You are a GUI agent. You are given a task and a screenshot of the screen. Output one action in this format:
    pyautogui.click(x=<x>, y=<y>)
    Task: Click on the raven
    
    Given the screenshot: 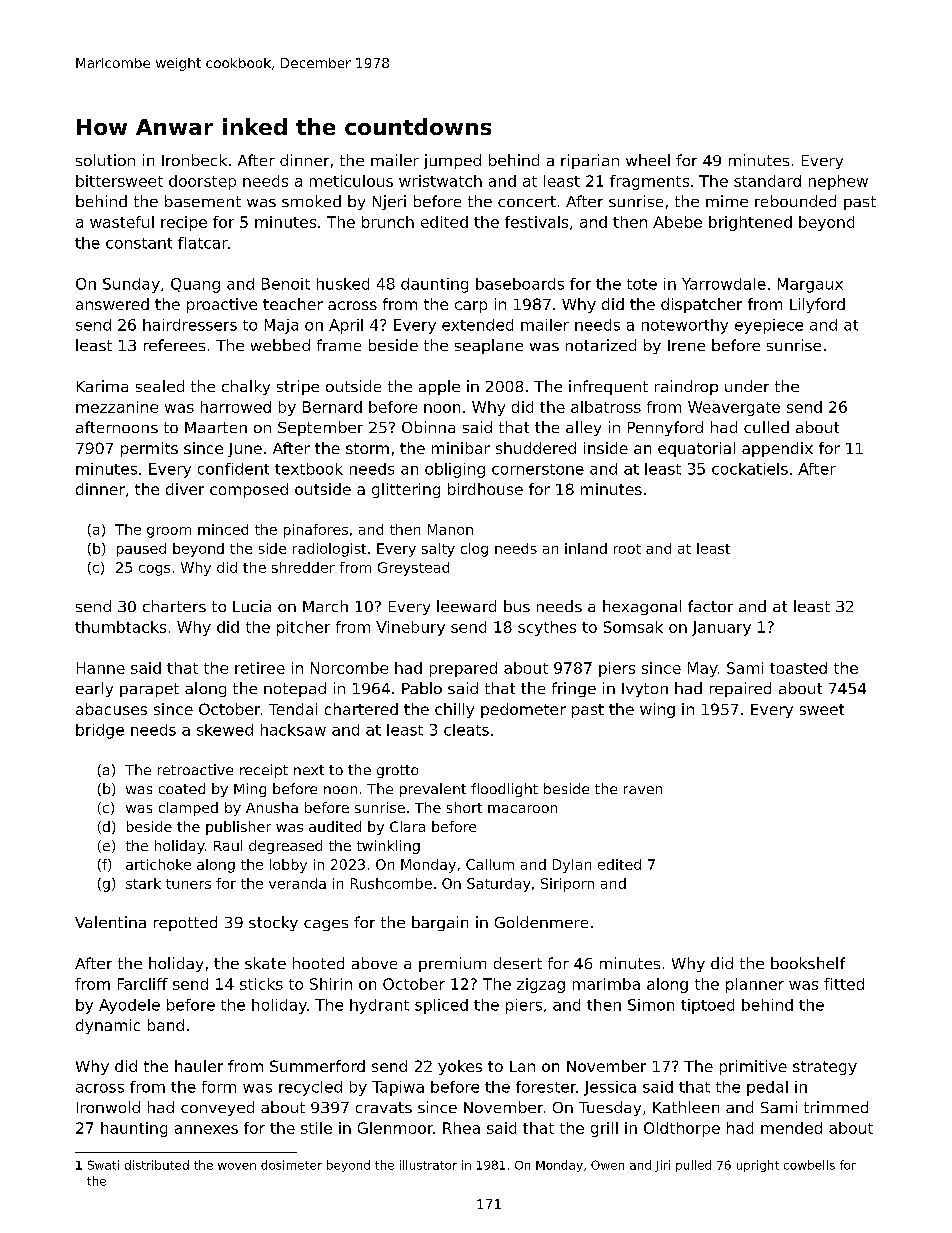 What is the action you would take?
    pyautogui.click(x=643, y=790)
